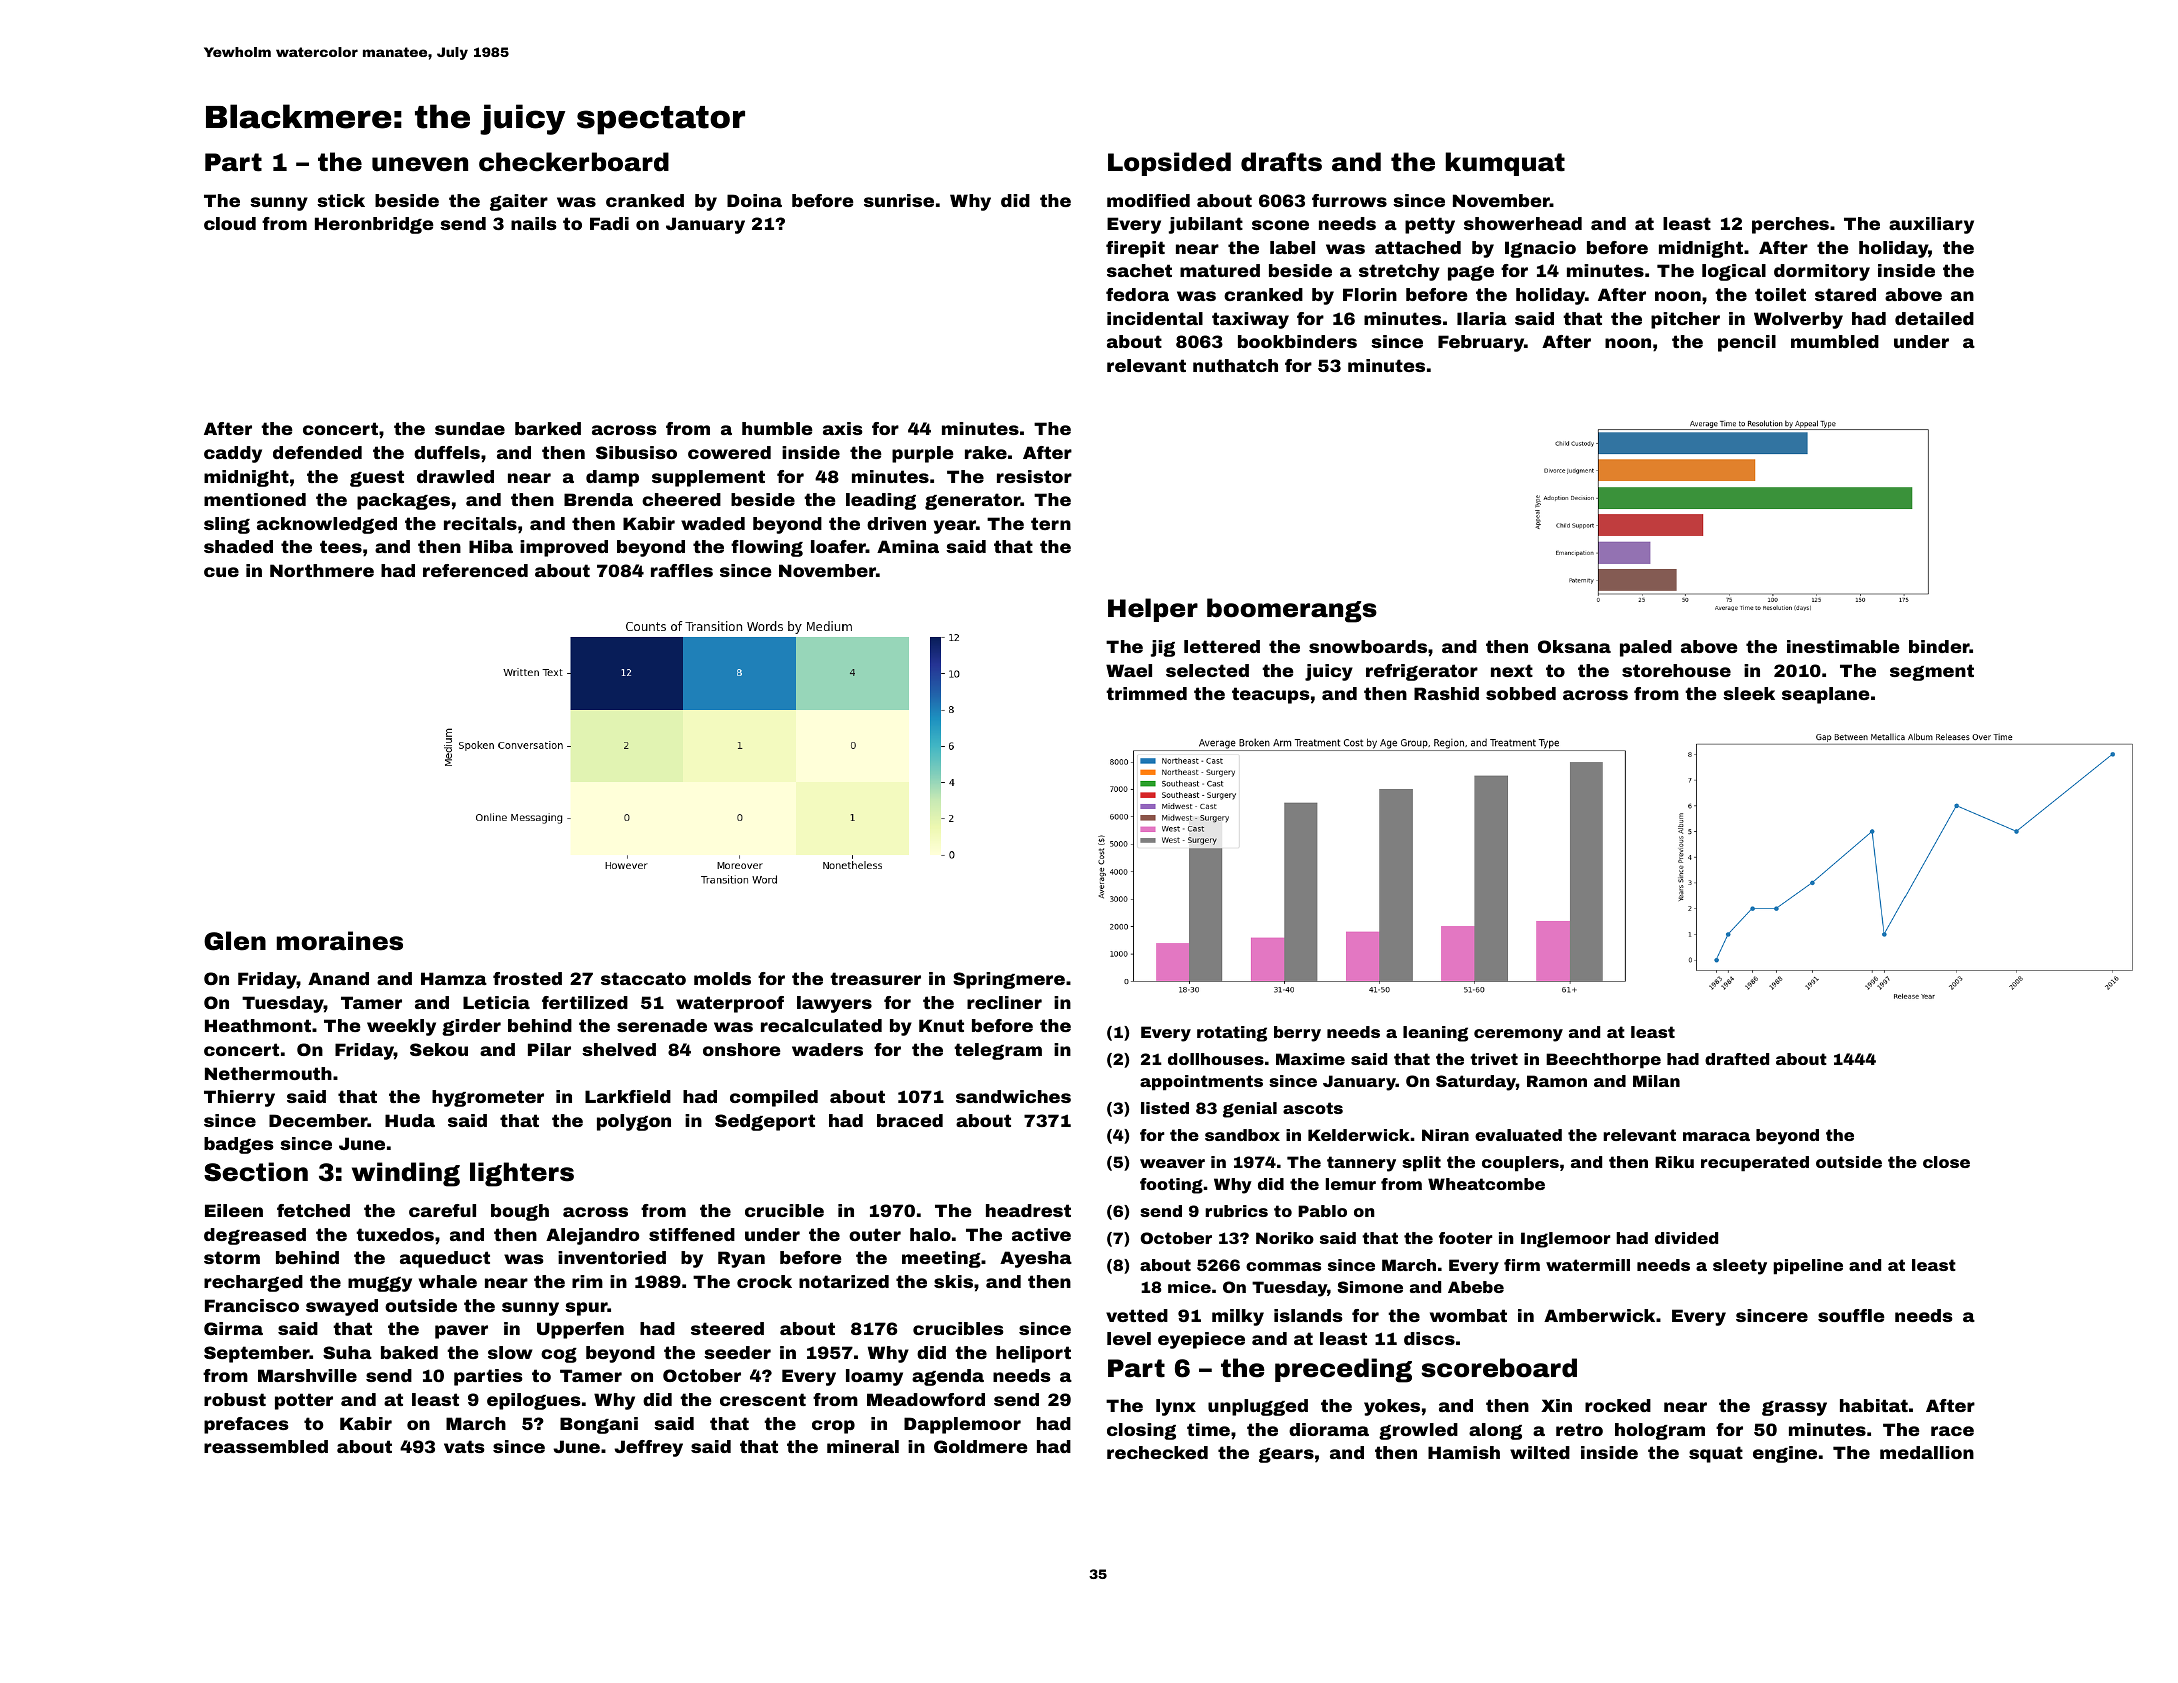  I want to click on paver, so click(461, 1332).
